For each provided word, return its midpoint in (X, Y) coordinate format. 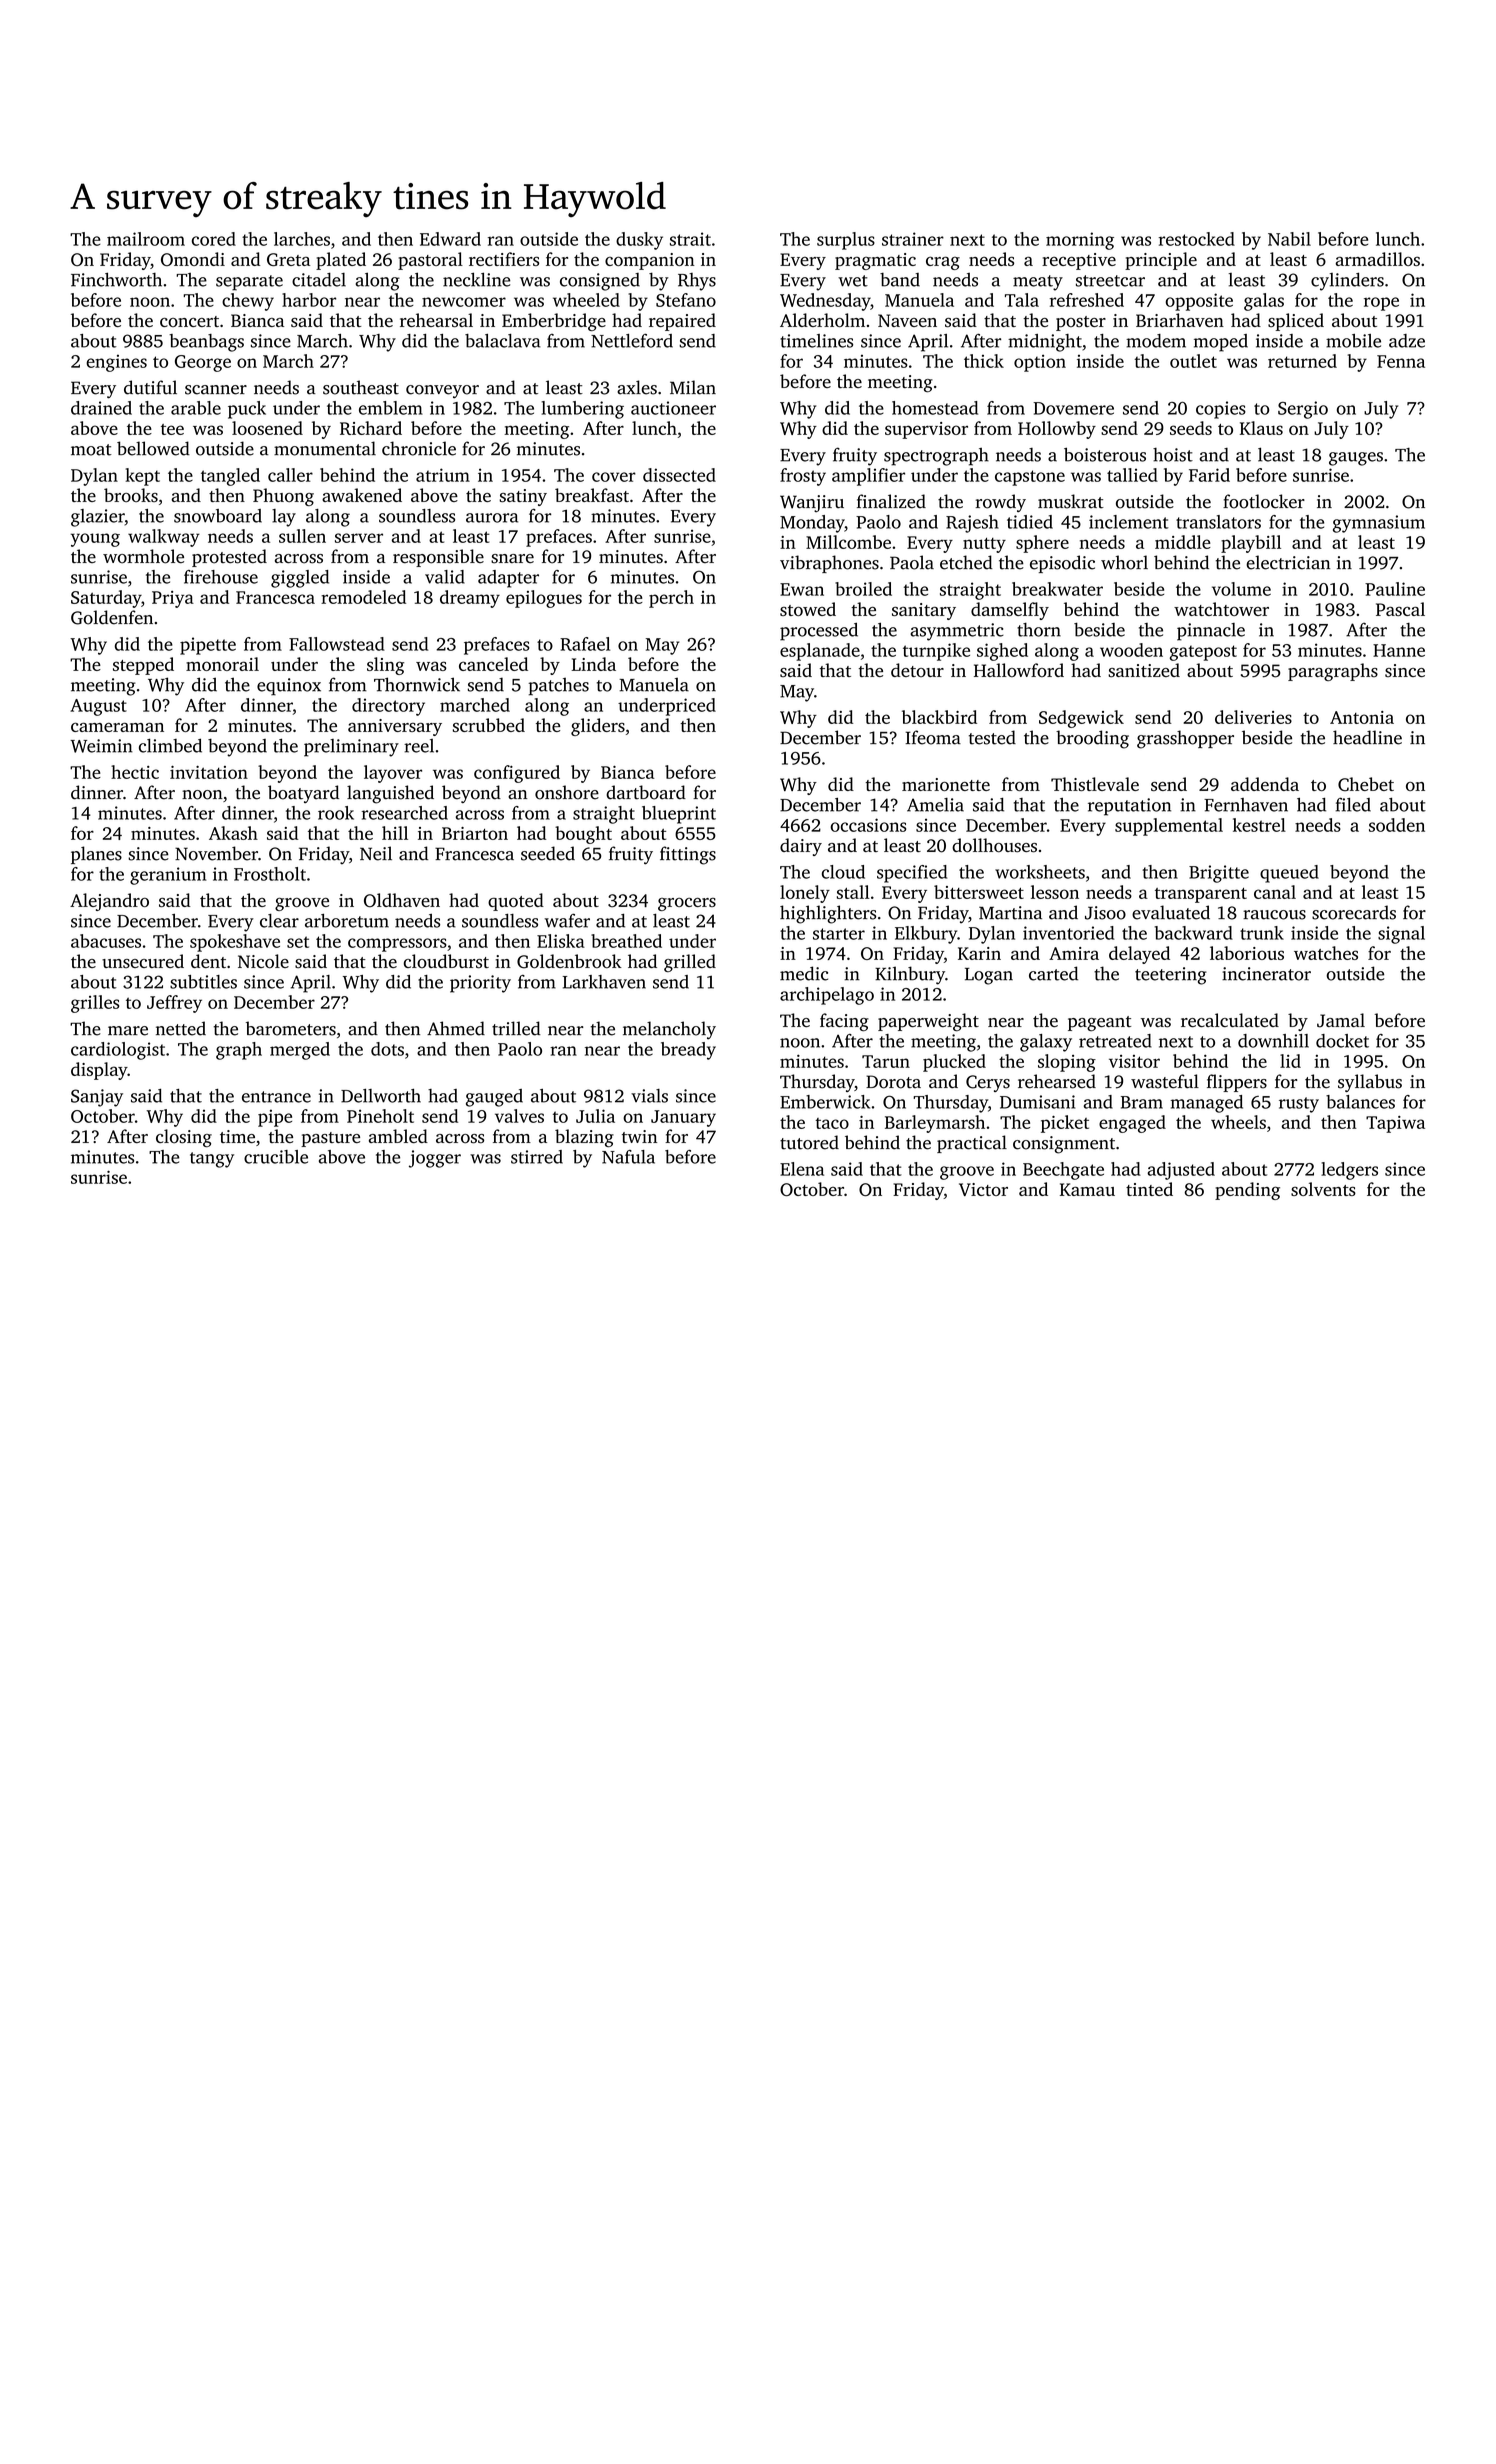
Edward (450, 239)
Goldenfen (112, 617)
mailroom (146, 239)
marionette (946, 784)
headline (1367, 737)
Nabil (1289, 239)
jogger (435, 1159)
